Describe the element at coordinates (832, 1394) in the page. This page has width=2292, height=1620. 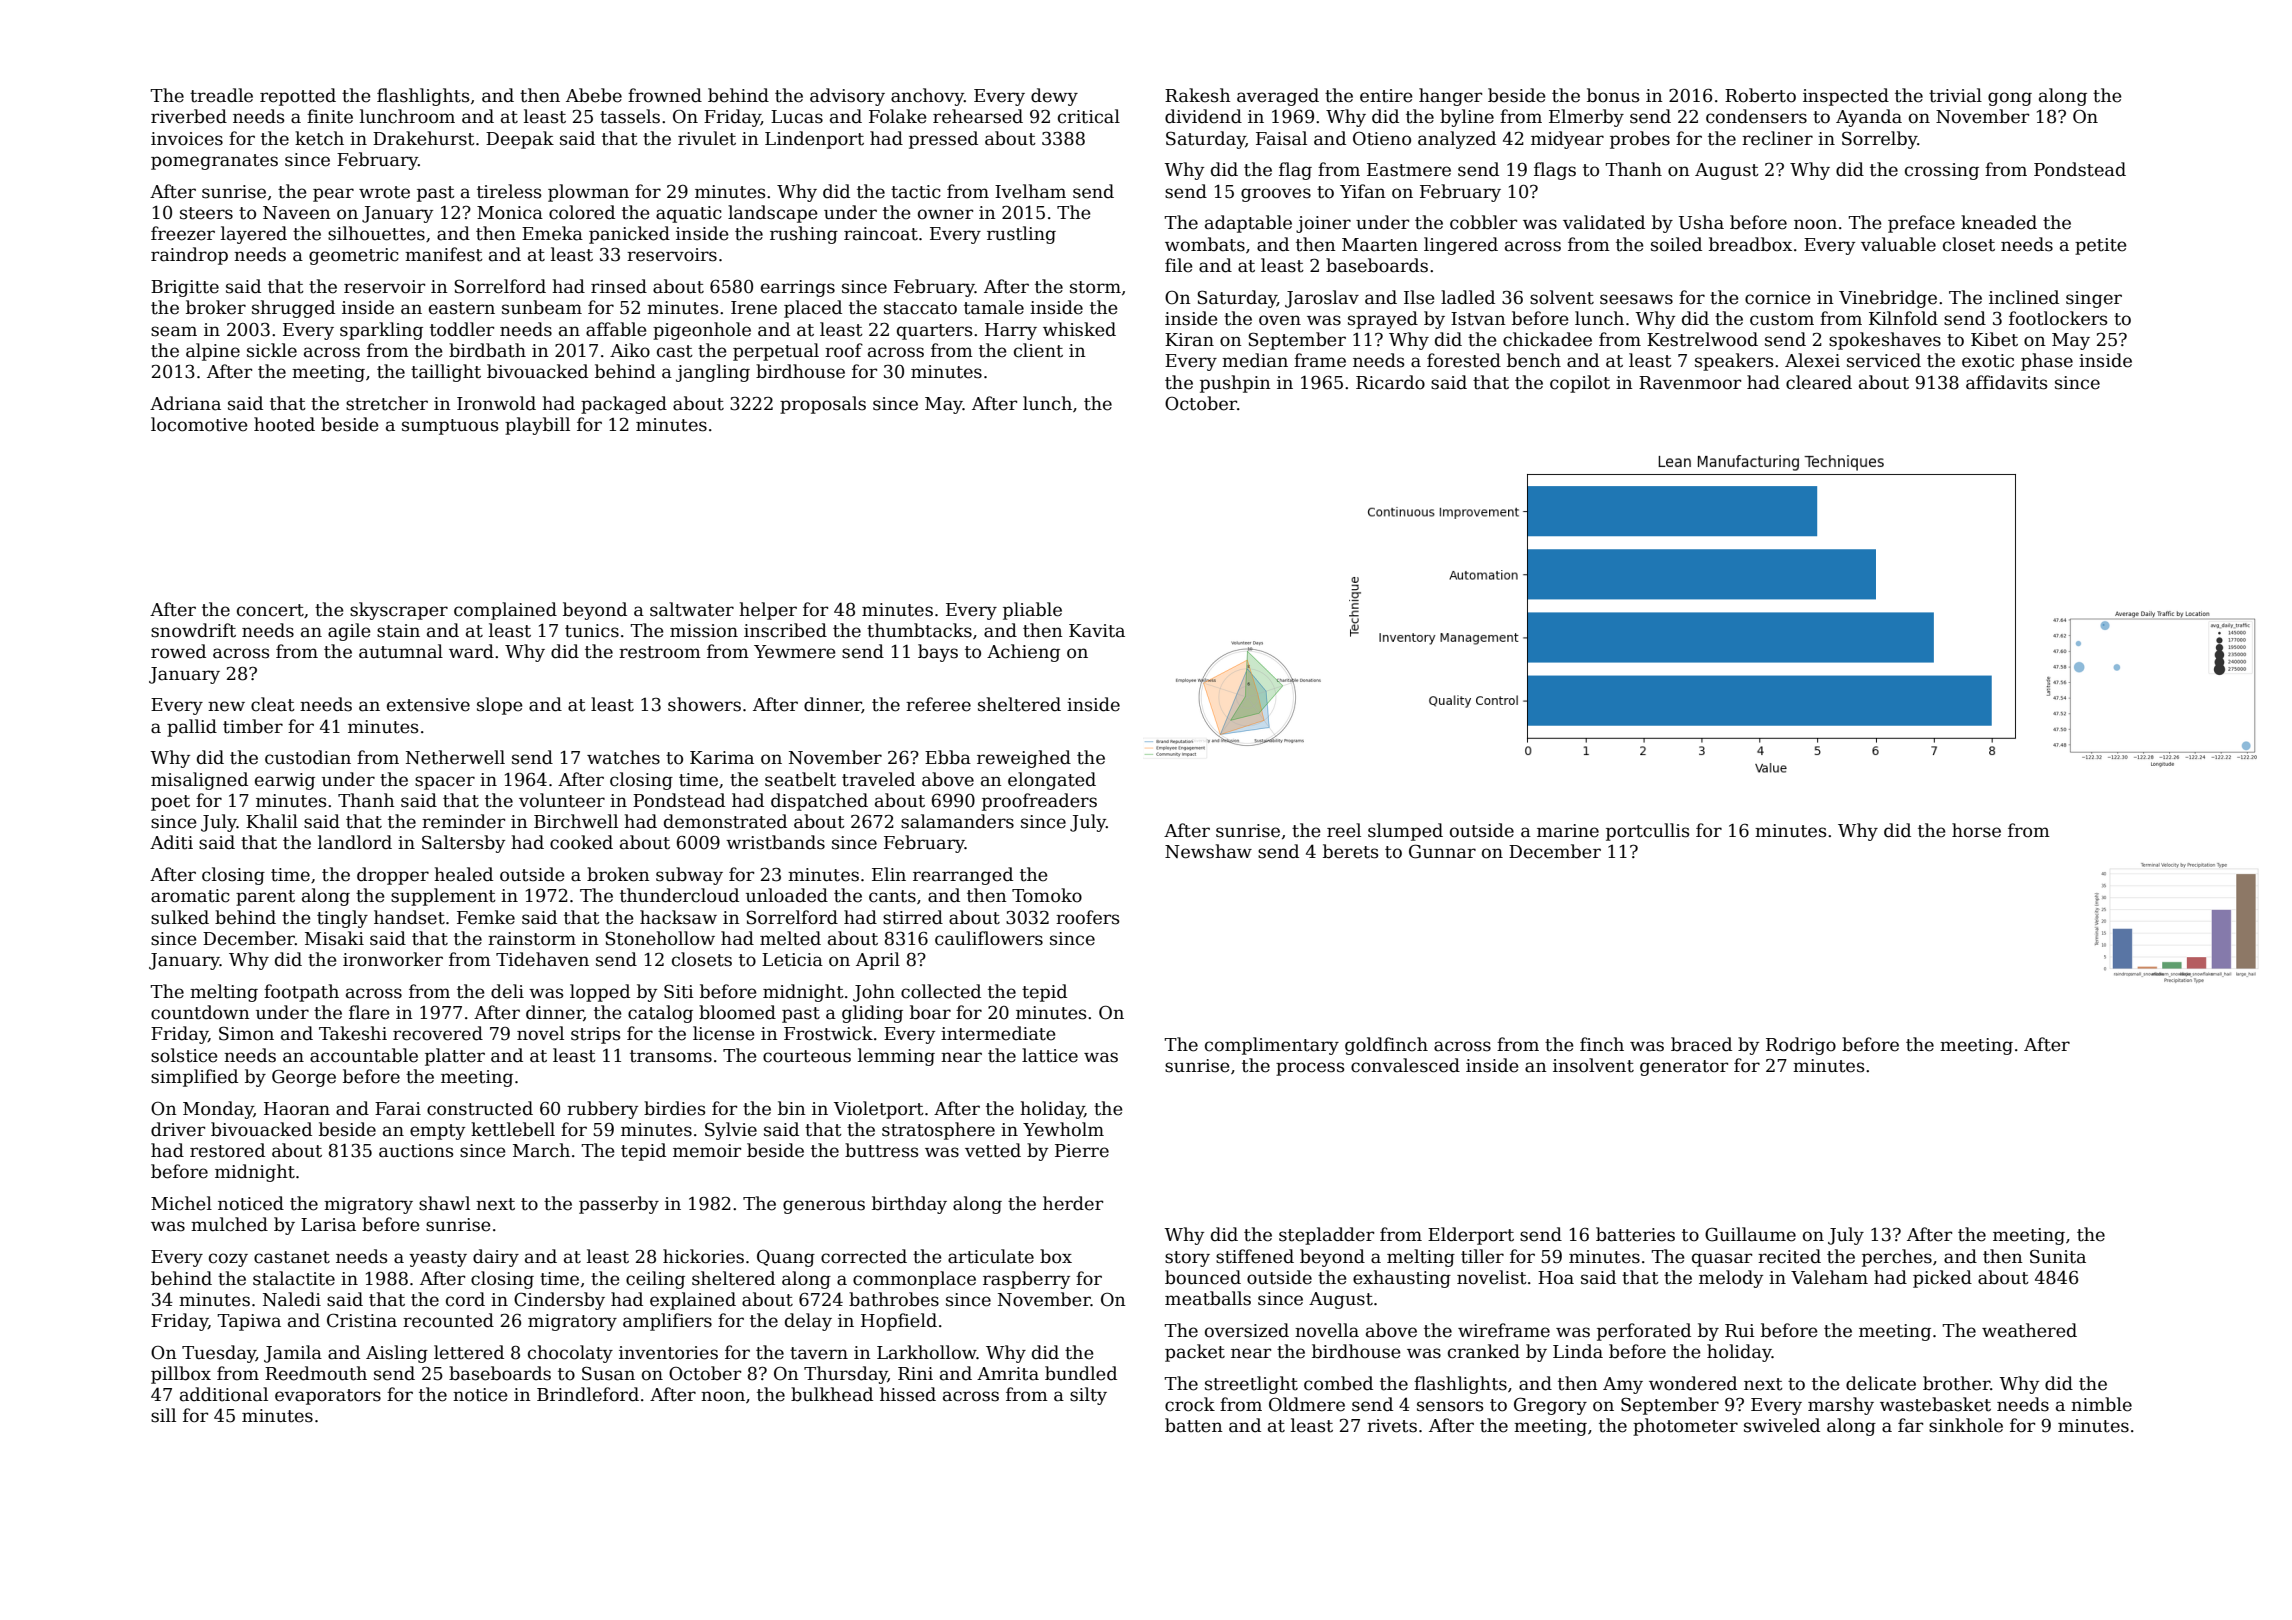
I see `bulkhead` at that location.
